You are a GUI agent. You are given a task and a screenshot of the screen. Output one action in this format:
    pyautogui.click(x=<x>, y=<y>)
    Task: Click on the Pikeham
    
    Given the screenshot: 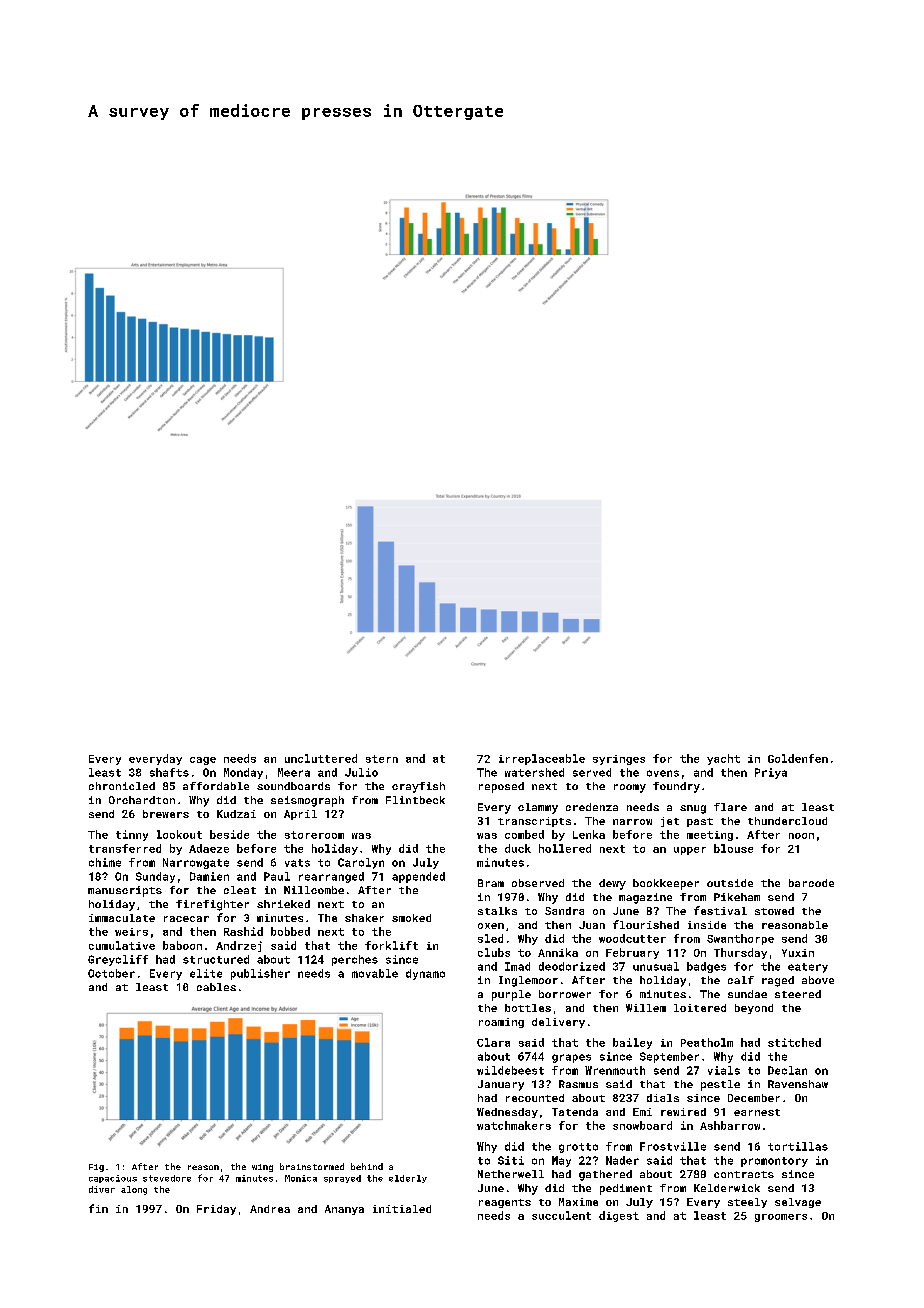 What is the action you would take?
    pyautogui.click(x=737, y=897)
